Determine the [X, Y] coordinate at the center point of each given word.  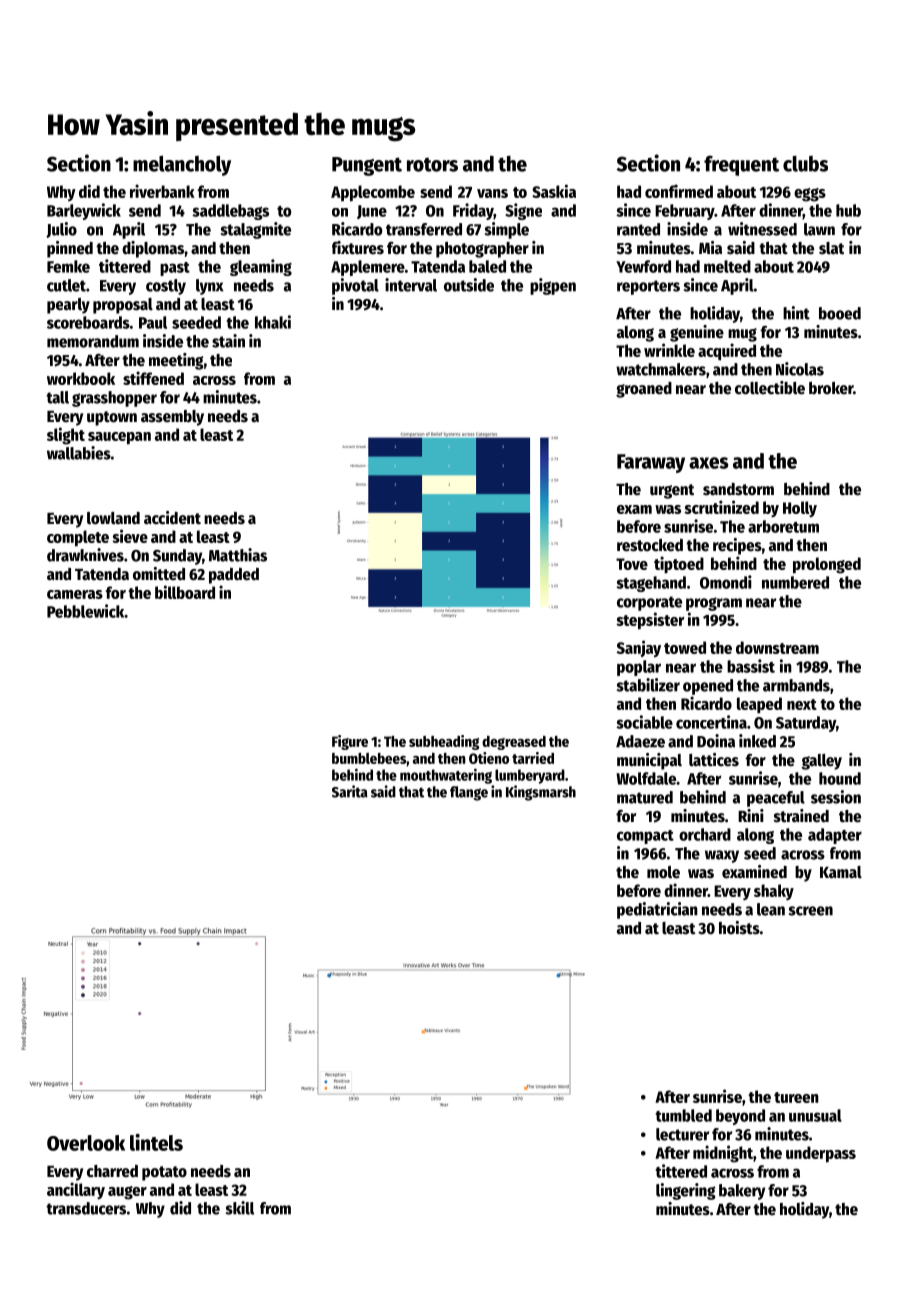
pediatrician [657, 910]
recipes [737, 546]
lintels [156, 1142]
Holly [800, 509]
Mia [710, 248]
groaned [644, 390]
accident [172, 518]
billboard [185, 592]
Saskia [554, 191]
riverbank [162, 191]
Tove [632, 564]
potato [164, 1173]
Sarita [350, 791]
